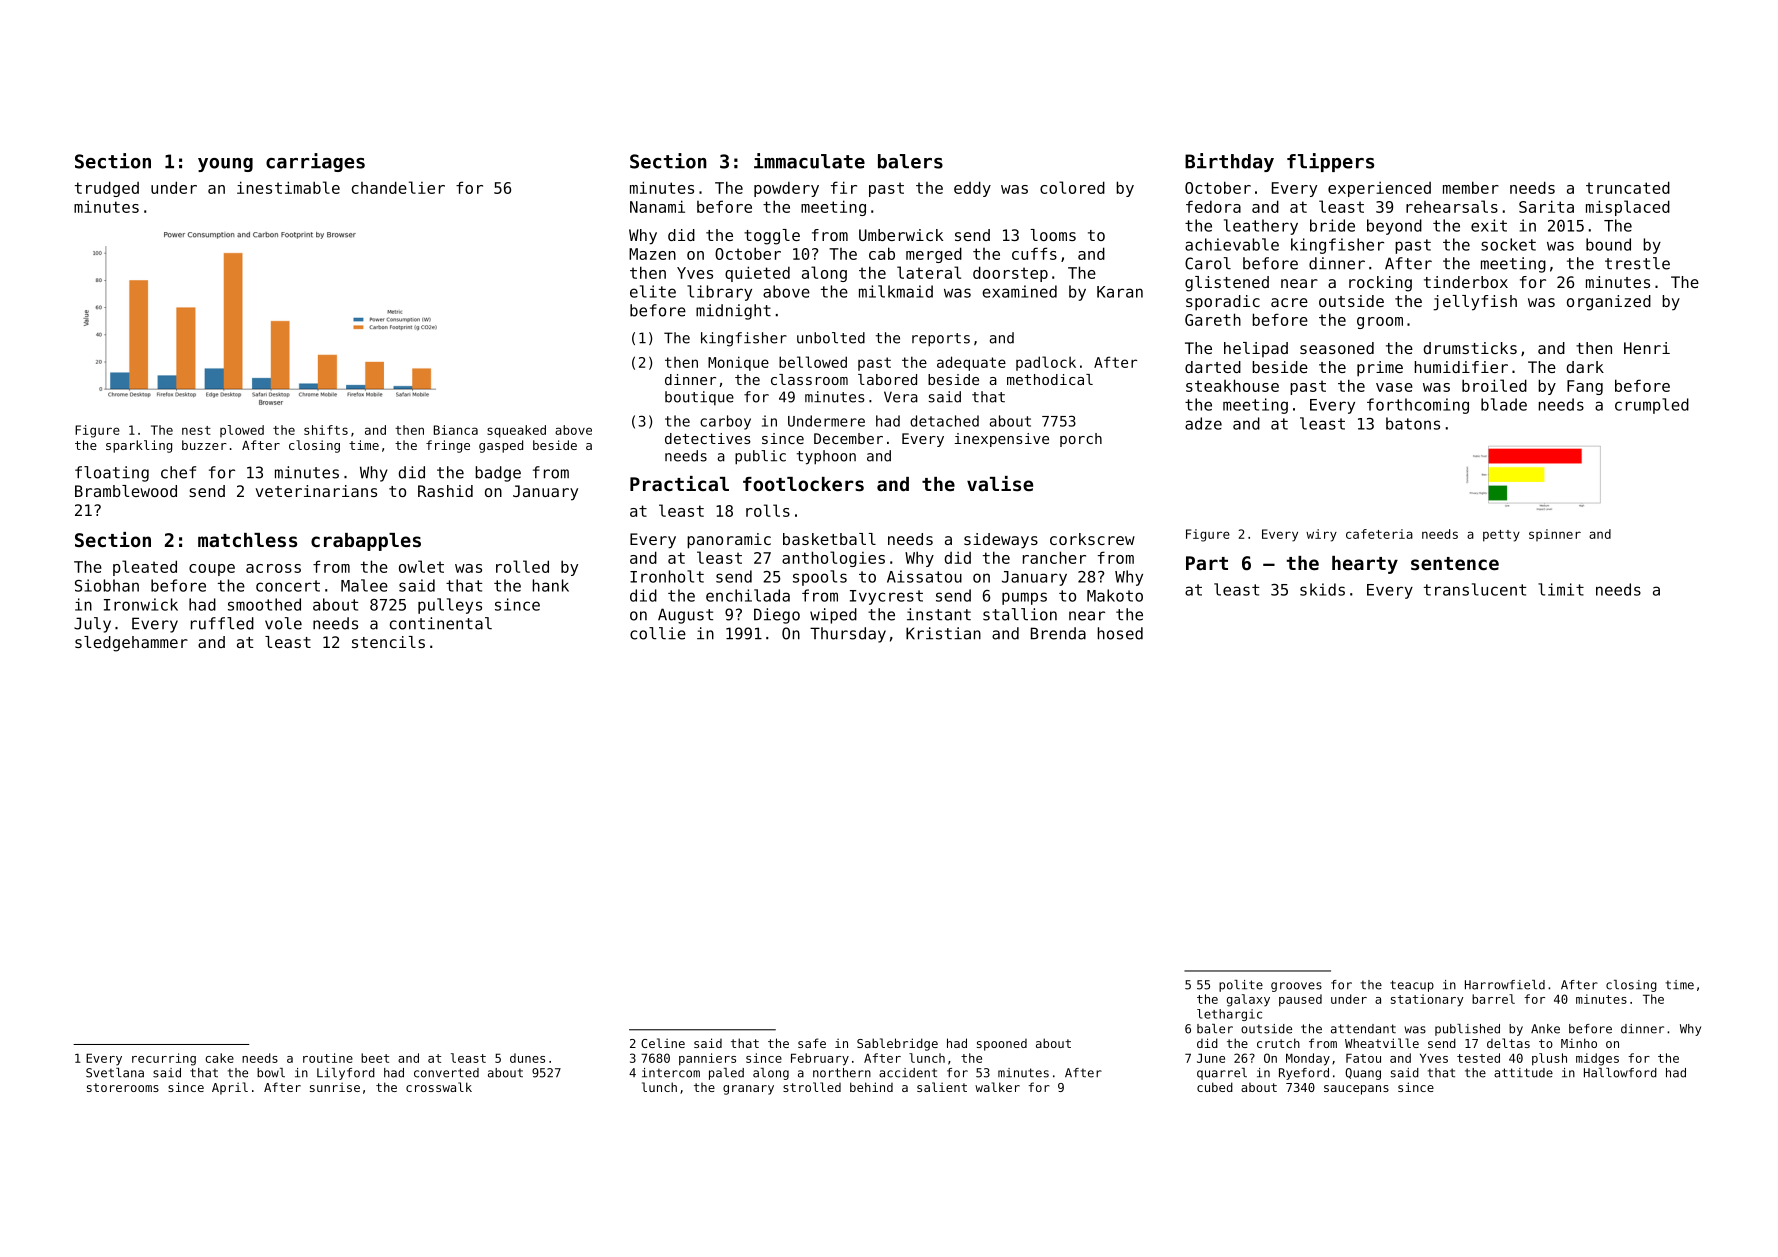 The image size is (1778, 1257). What do you see at coordinates (1120, 633) in the page?
I see `hosed` at bounding box center [1120, 633].
